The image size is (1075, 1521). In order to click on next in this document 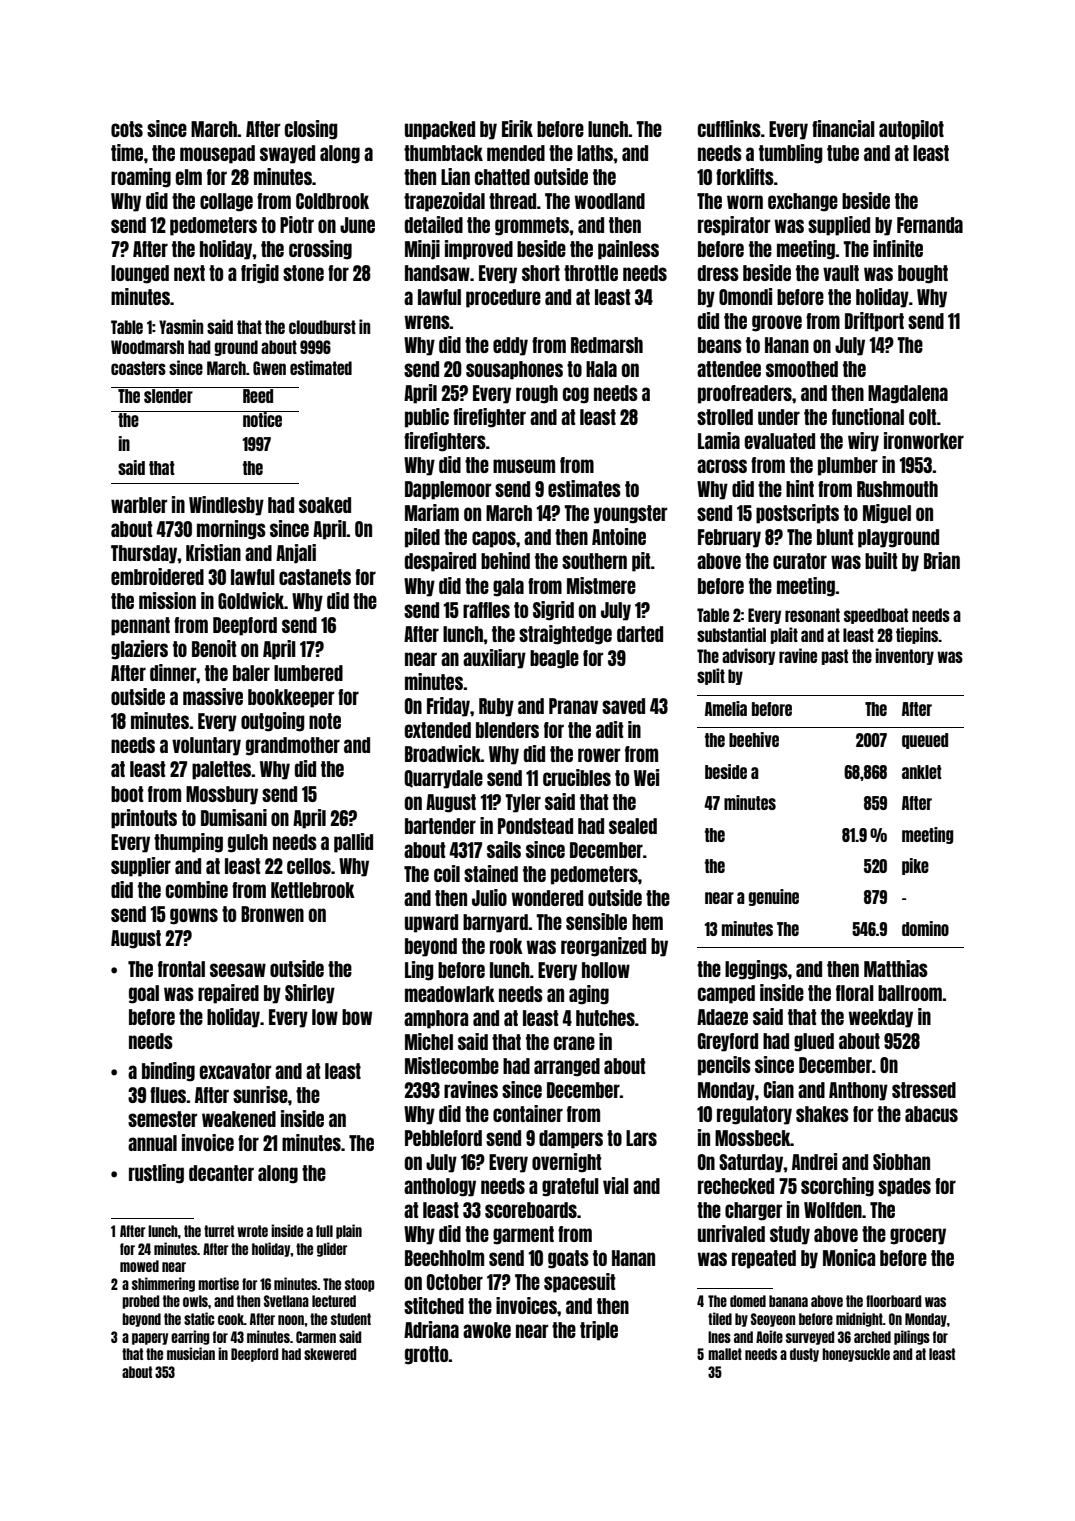, I will do `click(189, 273)`.
